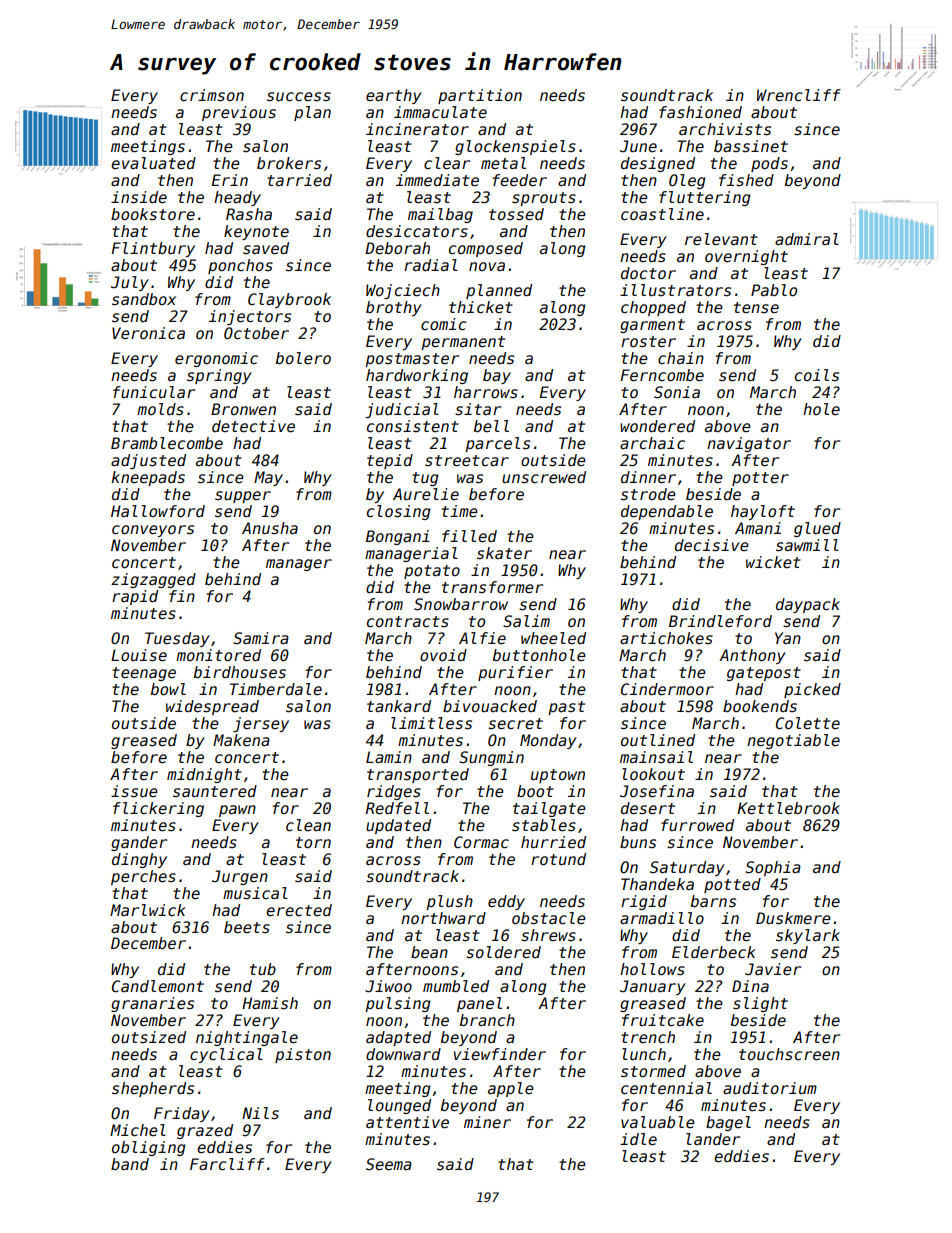 The image size is (952, 1233). Describe the element at coordinates (549, 809) in the page. I see `tailgate` at that location.
